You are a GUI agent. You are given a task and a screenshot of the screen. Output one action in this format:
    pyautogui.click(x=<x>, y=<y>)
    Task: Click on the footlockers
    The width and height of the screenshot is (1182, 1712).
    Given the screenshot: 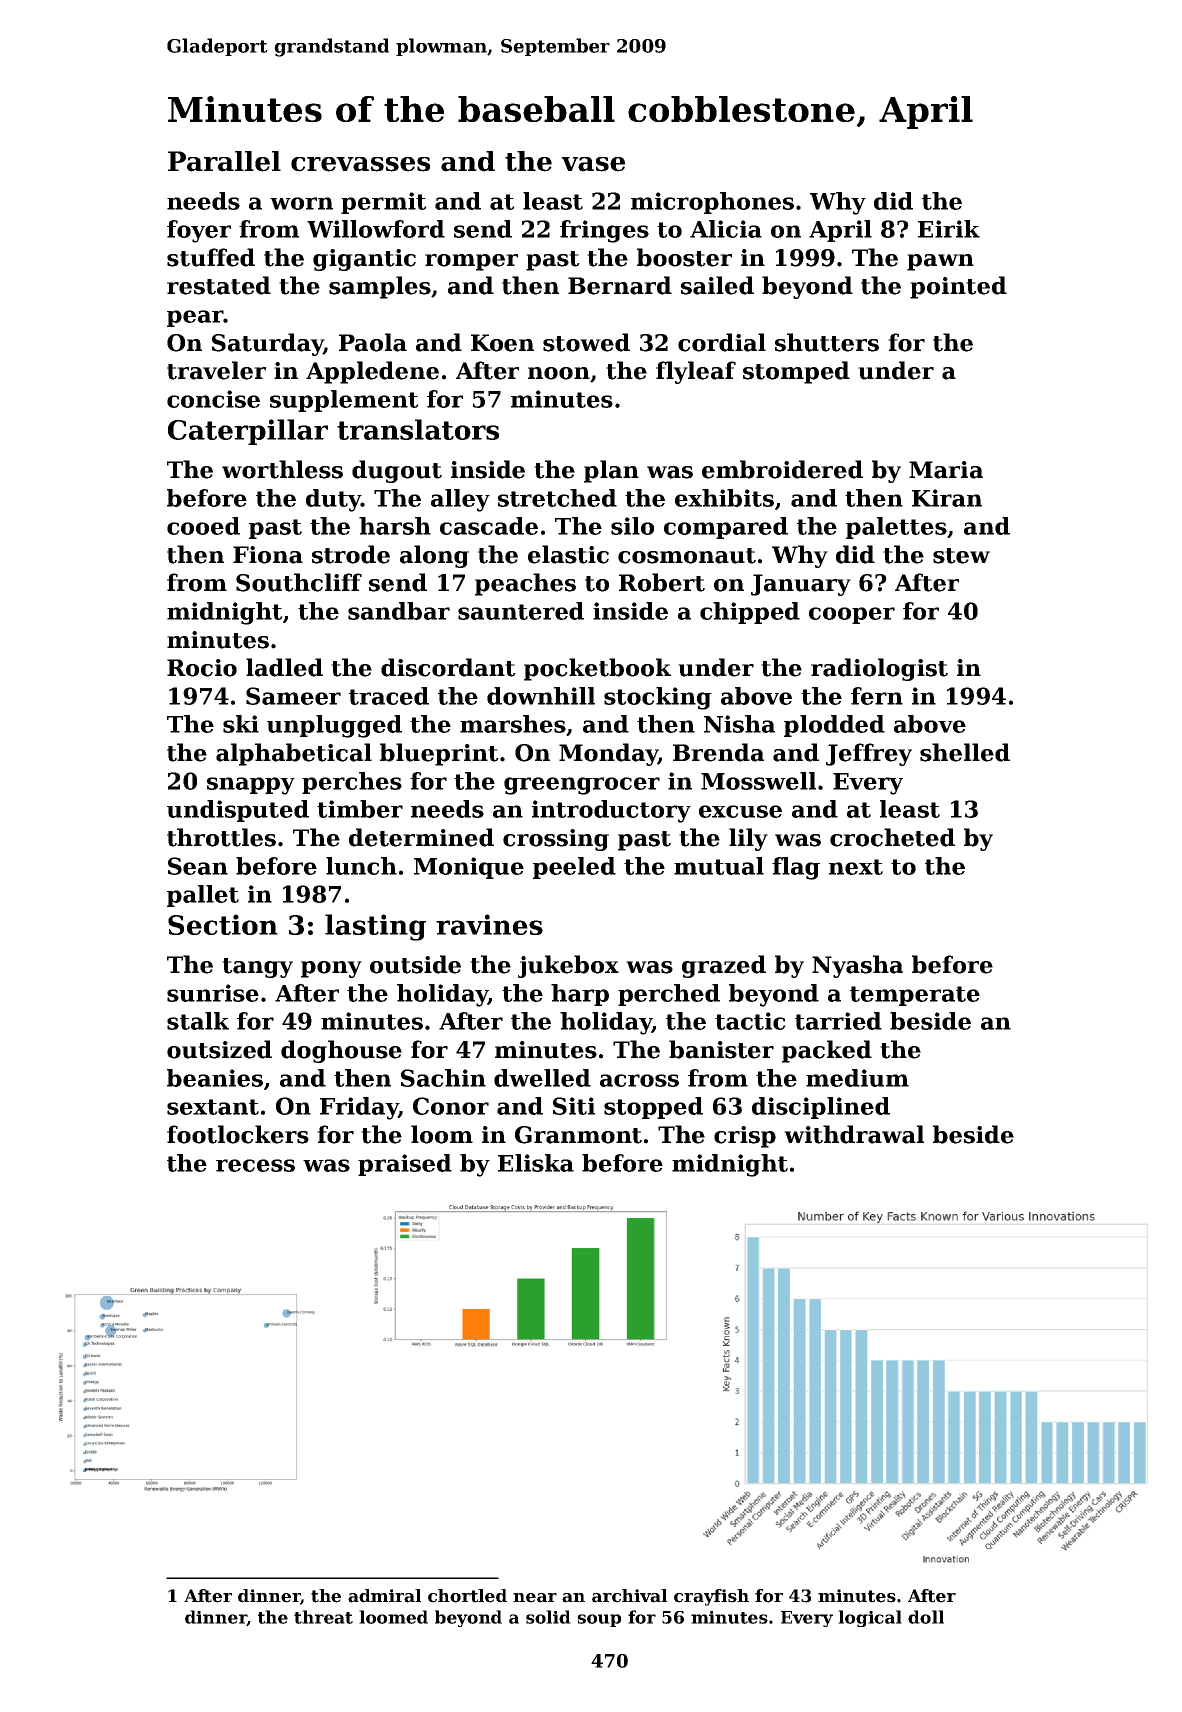 What is the action you would take?
    pyautogui.click(x=238, y=1134)
